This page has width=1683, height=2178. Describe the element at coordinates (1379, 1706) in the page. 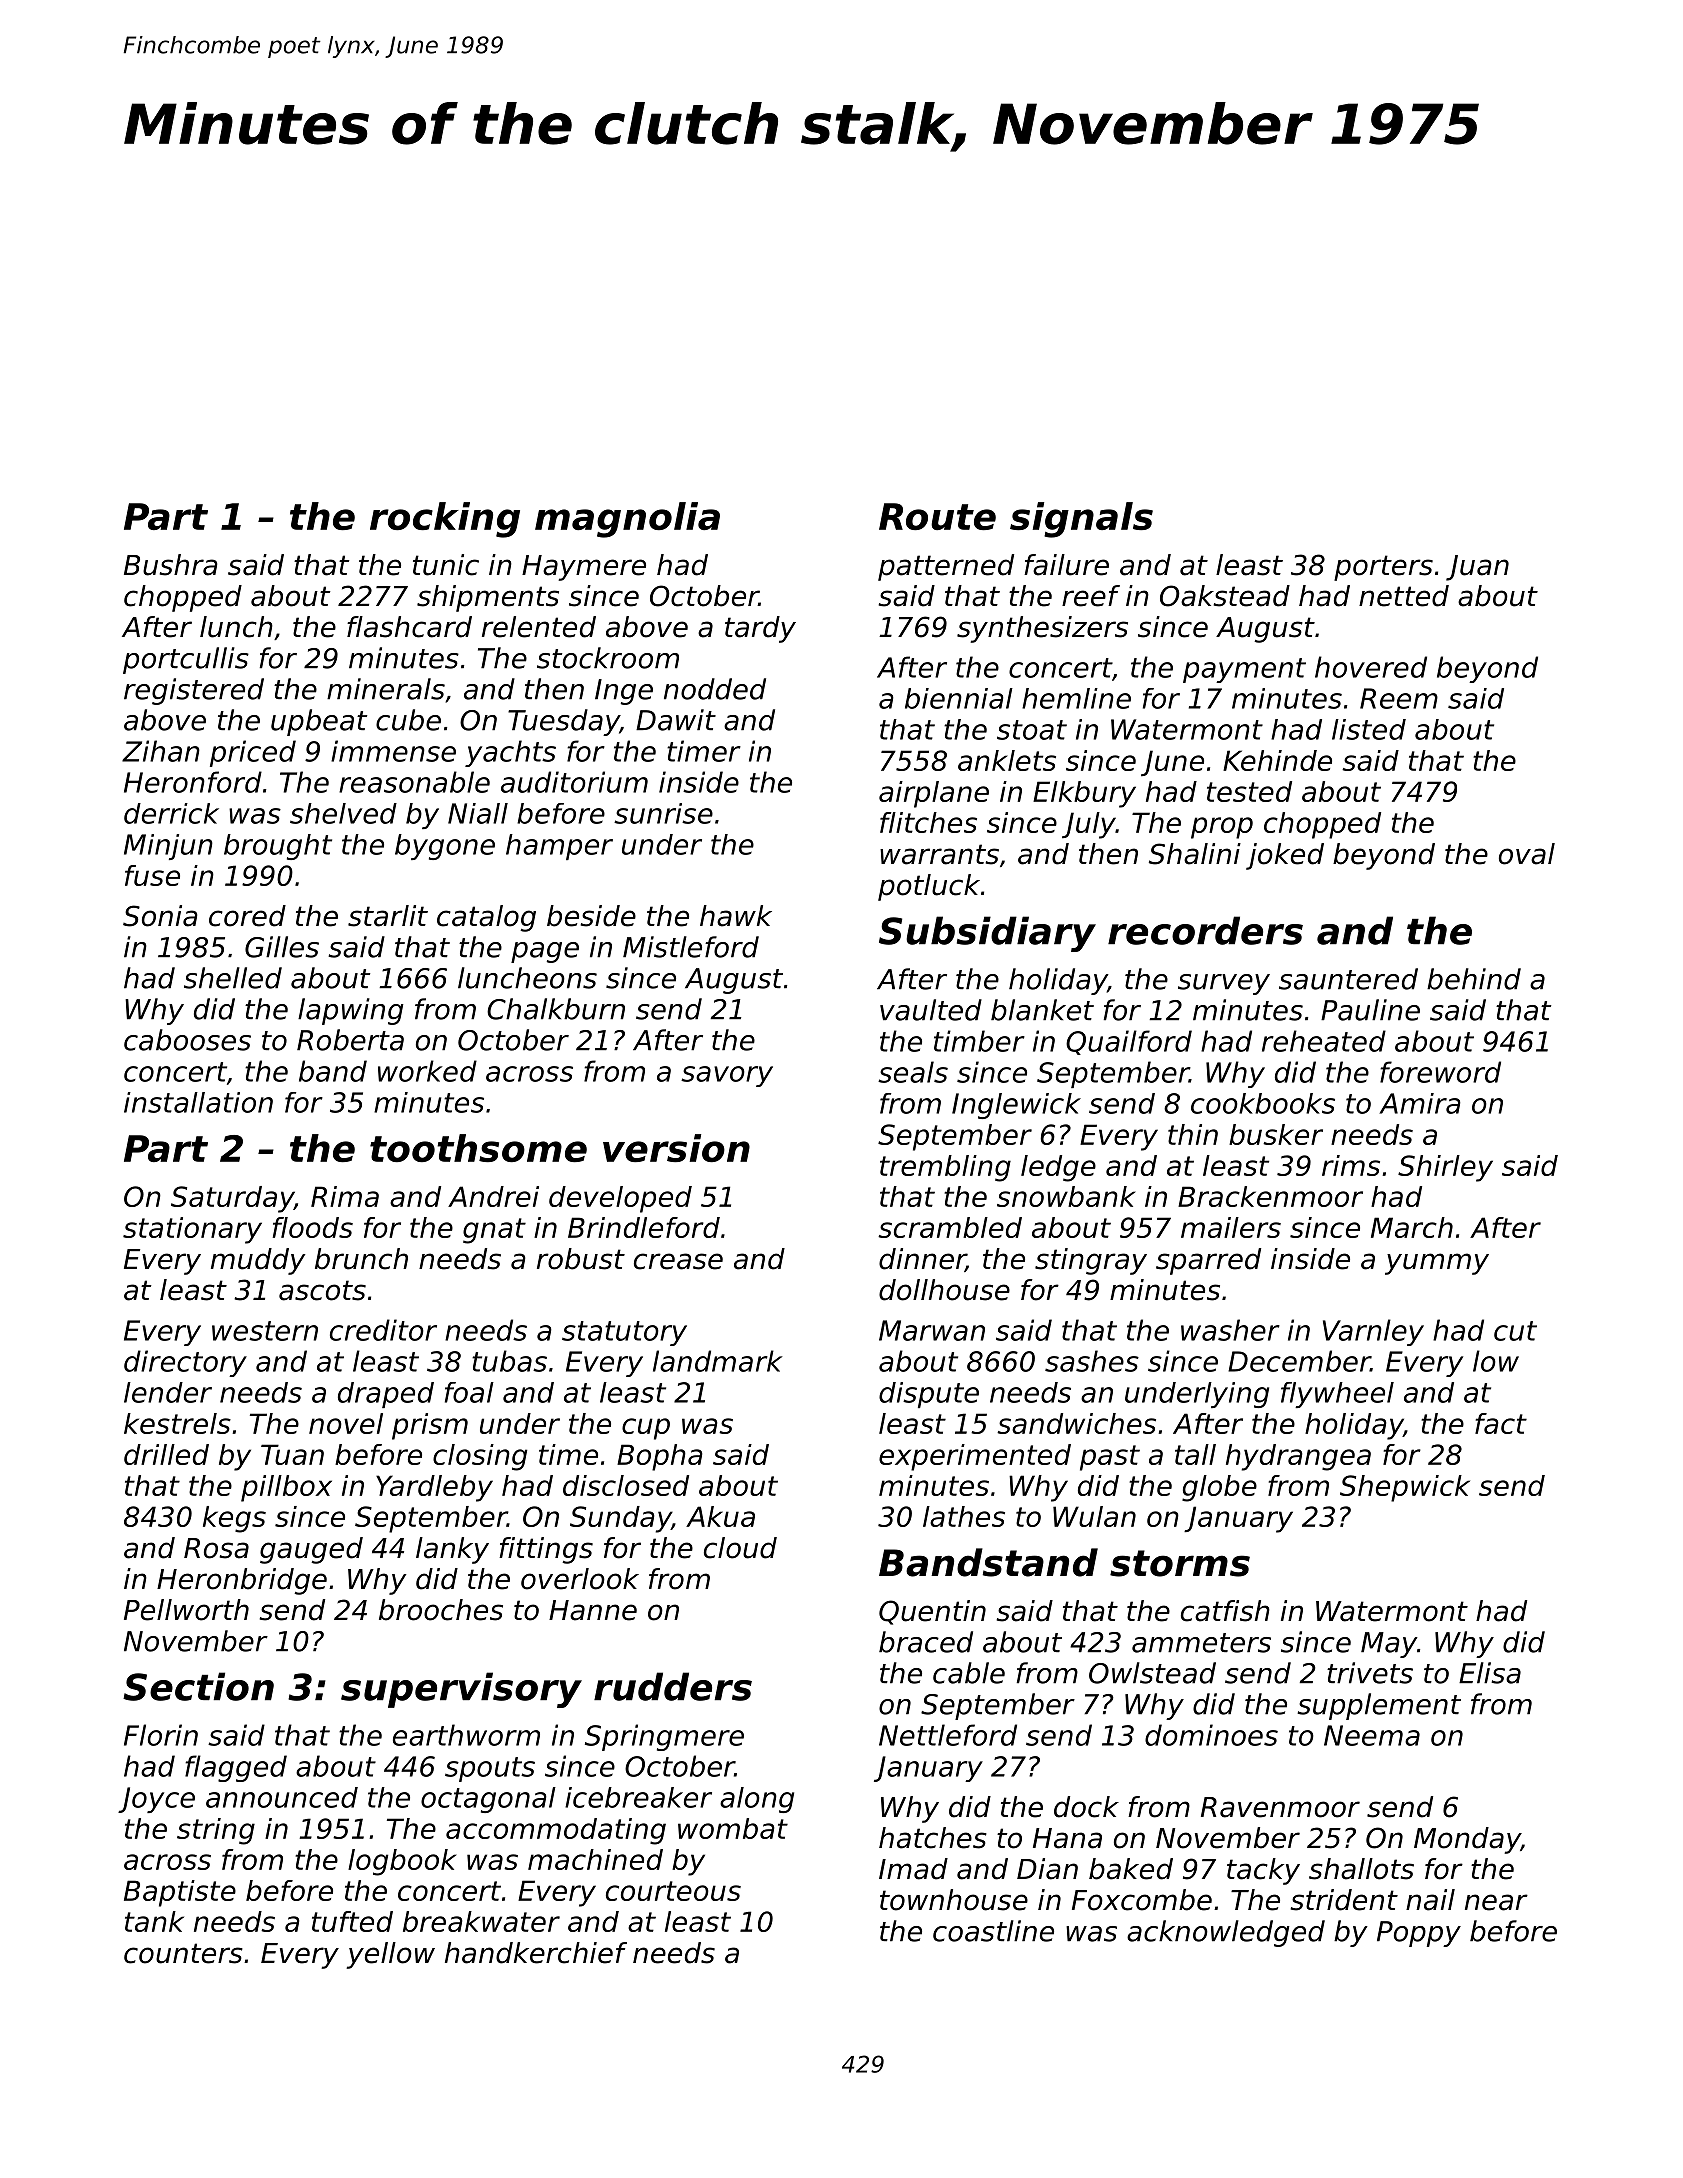

I see `supplement` at that location.
